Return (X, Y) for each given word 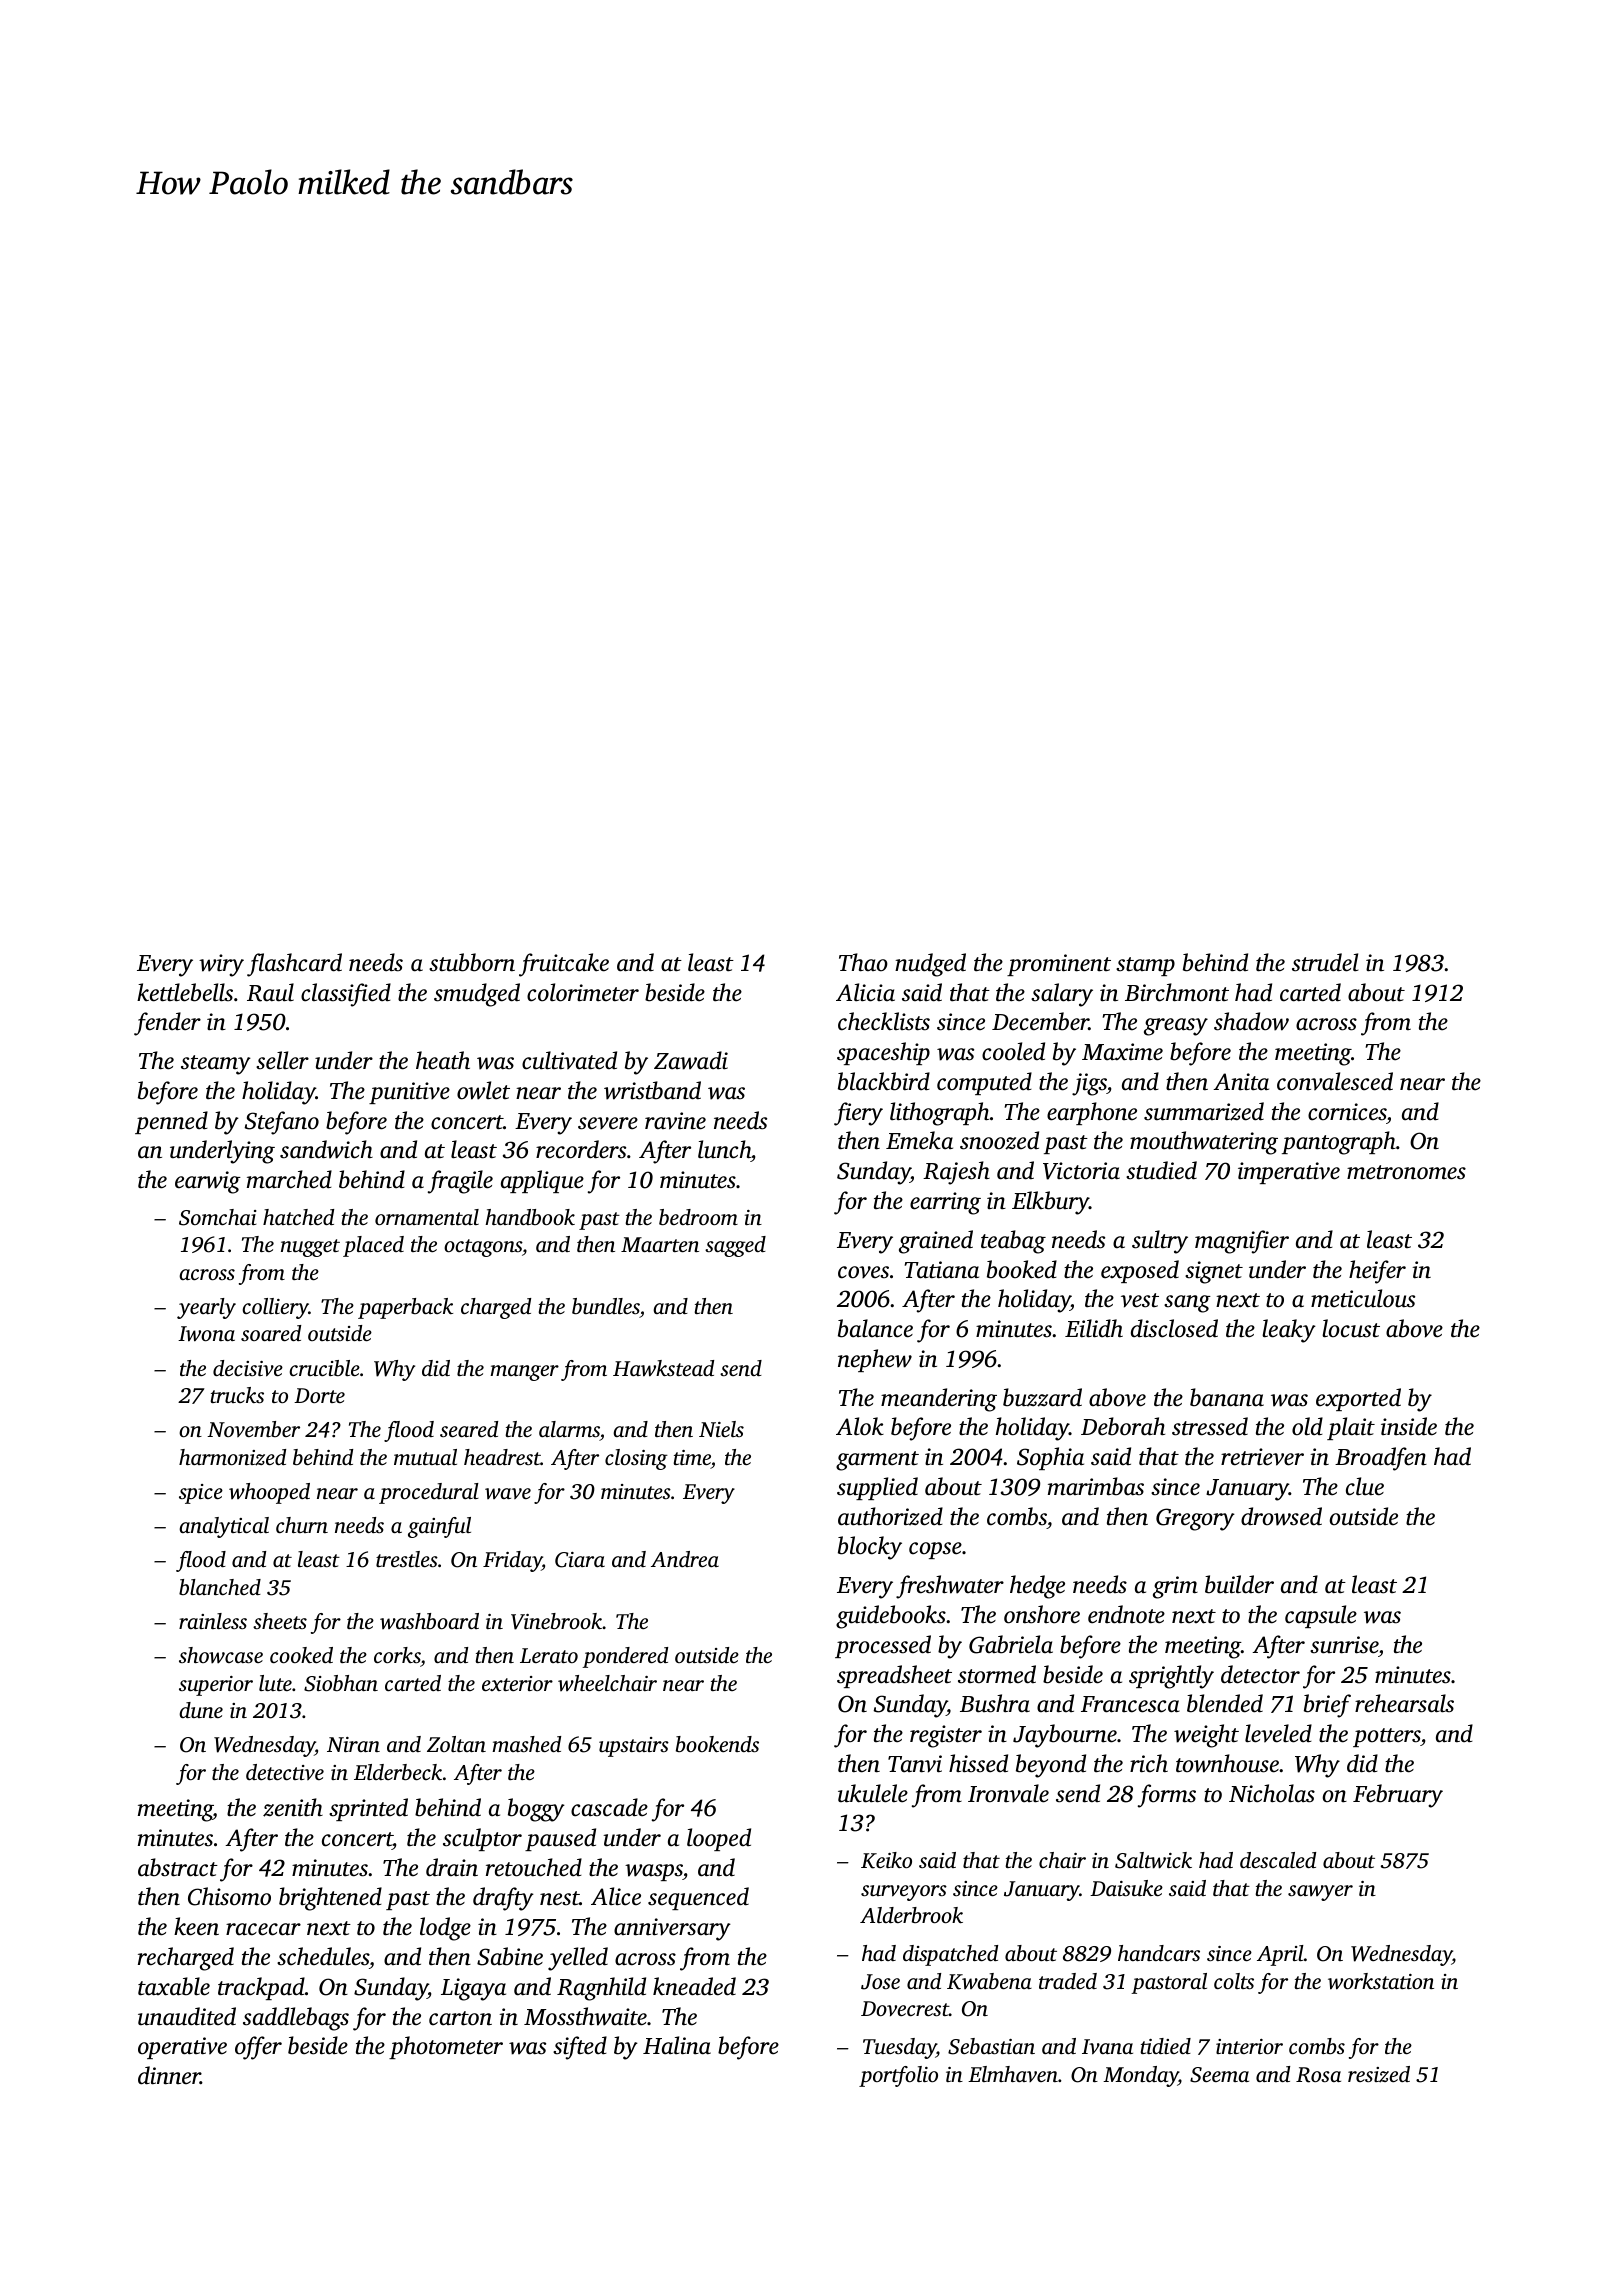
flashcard (294, 965)
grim (1175, 1587)
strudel (1325, 962)
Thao (863, 962)
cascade (609, 1807)
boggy (536, 1810)
